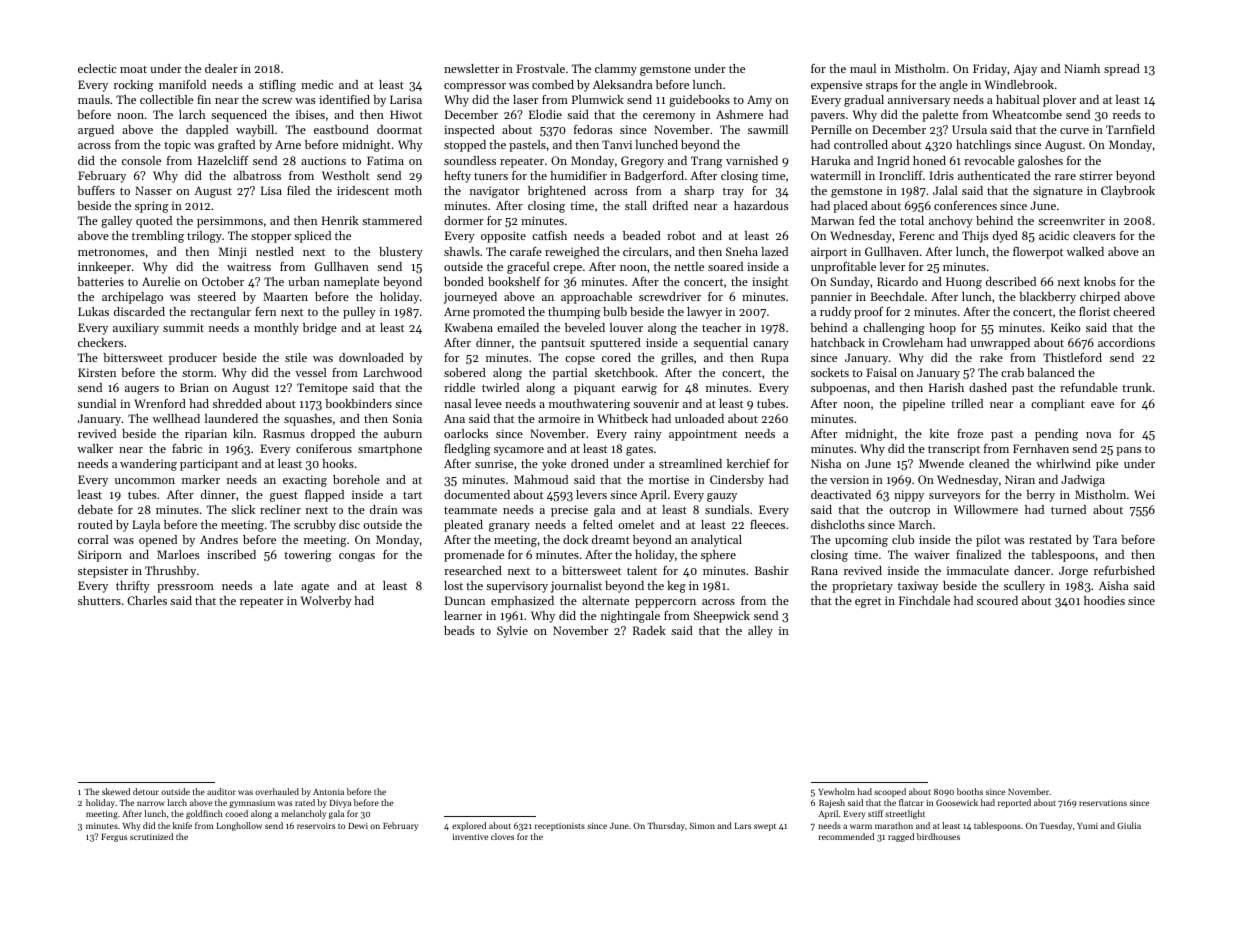 Image resolution: width=1233 pixels, height=952 pixels. I want to click on Huong, so click(964, 283).
